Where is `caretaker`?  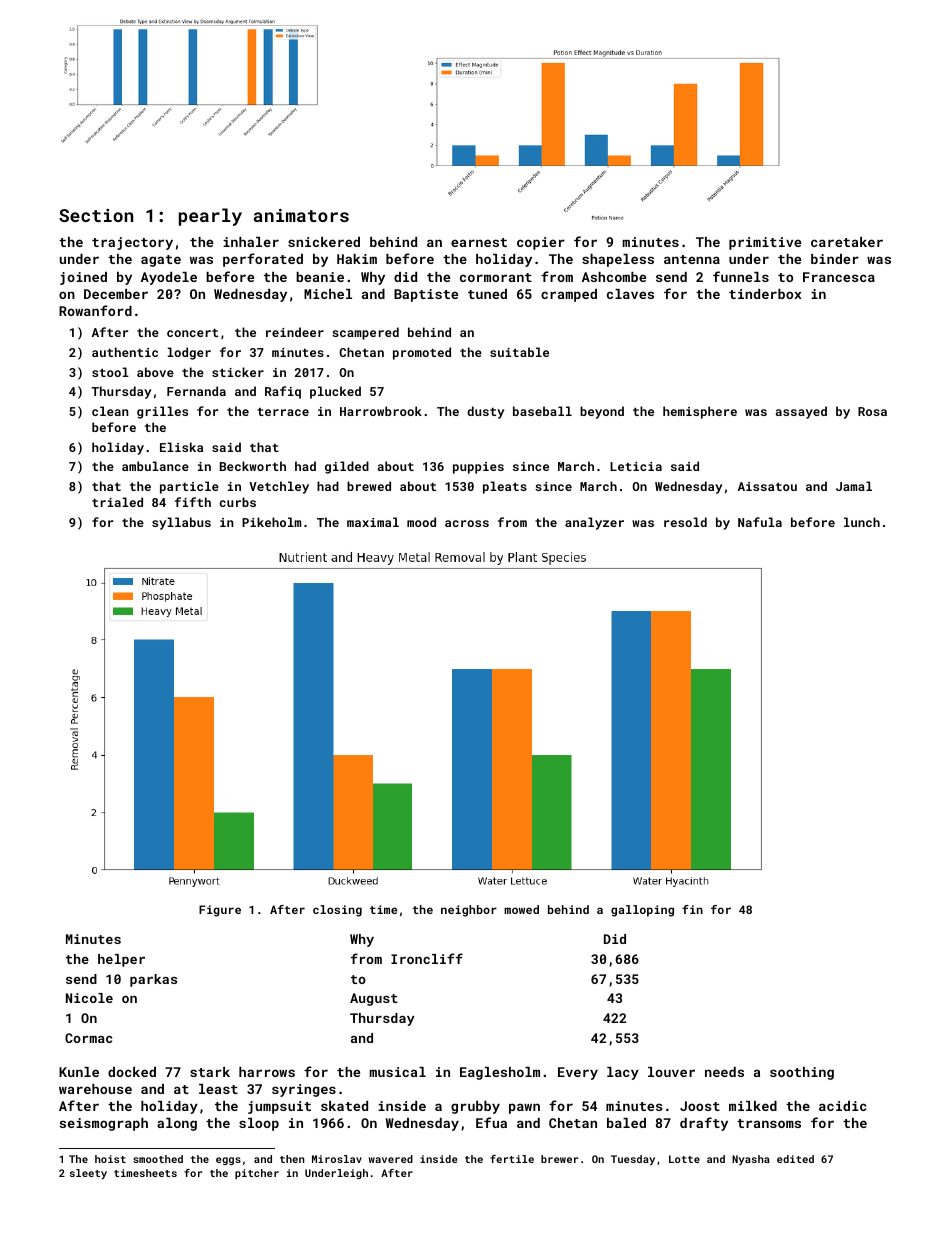 caretaker is located at coordinates (847, 242).
